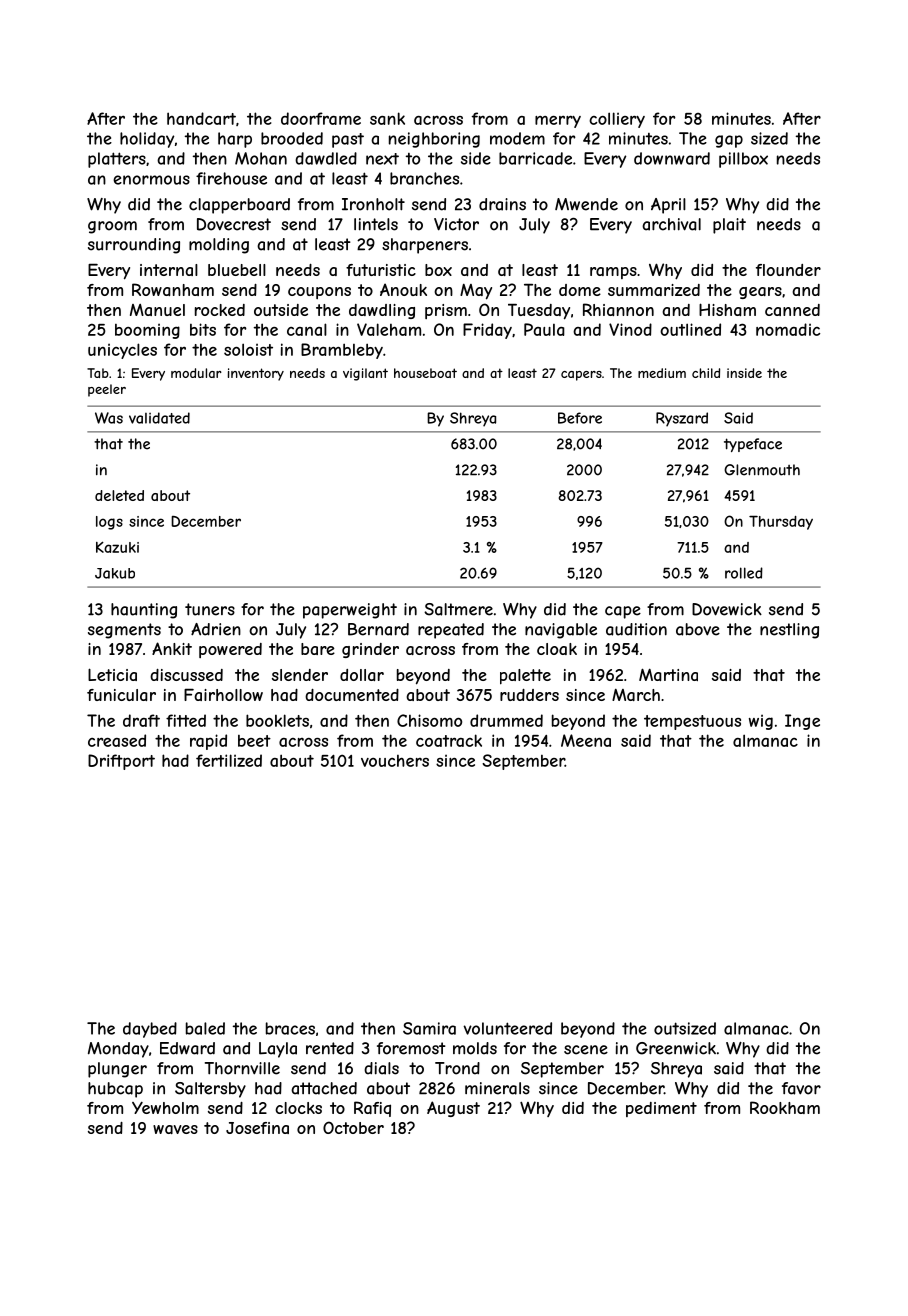  Describe the element at coordinates (257, 1128) in the document. I see `Josefina` at that location.
